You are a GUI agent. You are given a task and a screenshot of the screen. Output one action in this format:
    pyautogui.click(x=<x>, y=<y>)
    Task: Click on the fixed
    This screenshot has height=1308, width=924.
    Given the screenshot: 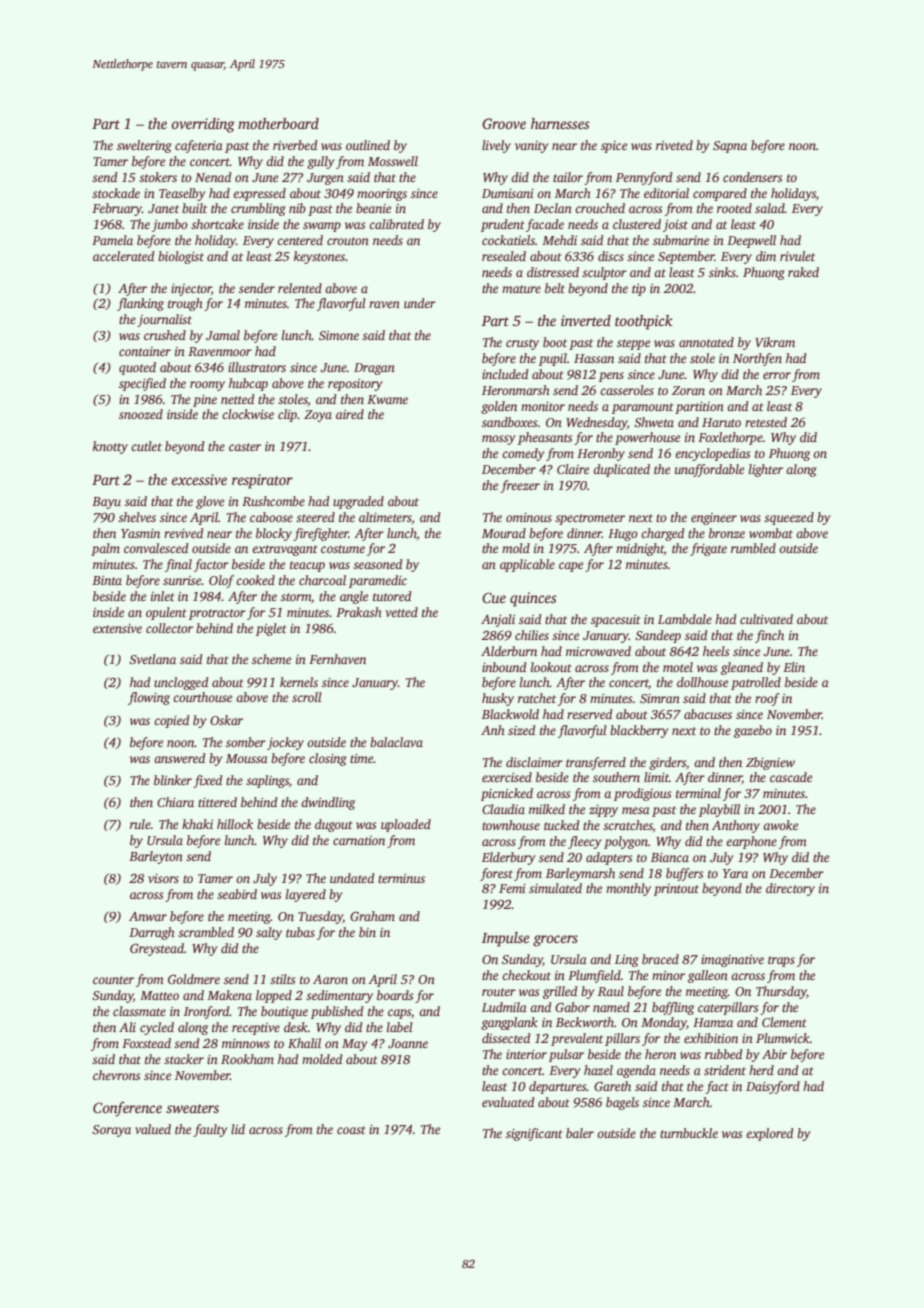 What is the action you would take?
    pyautogui.click(x=208, y=781)
